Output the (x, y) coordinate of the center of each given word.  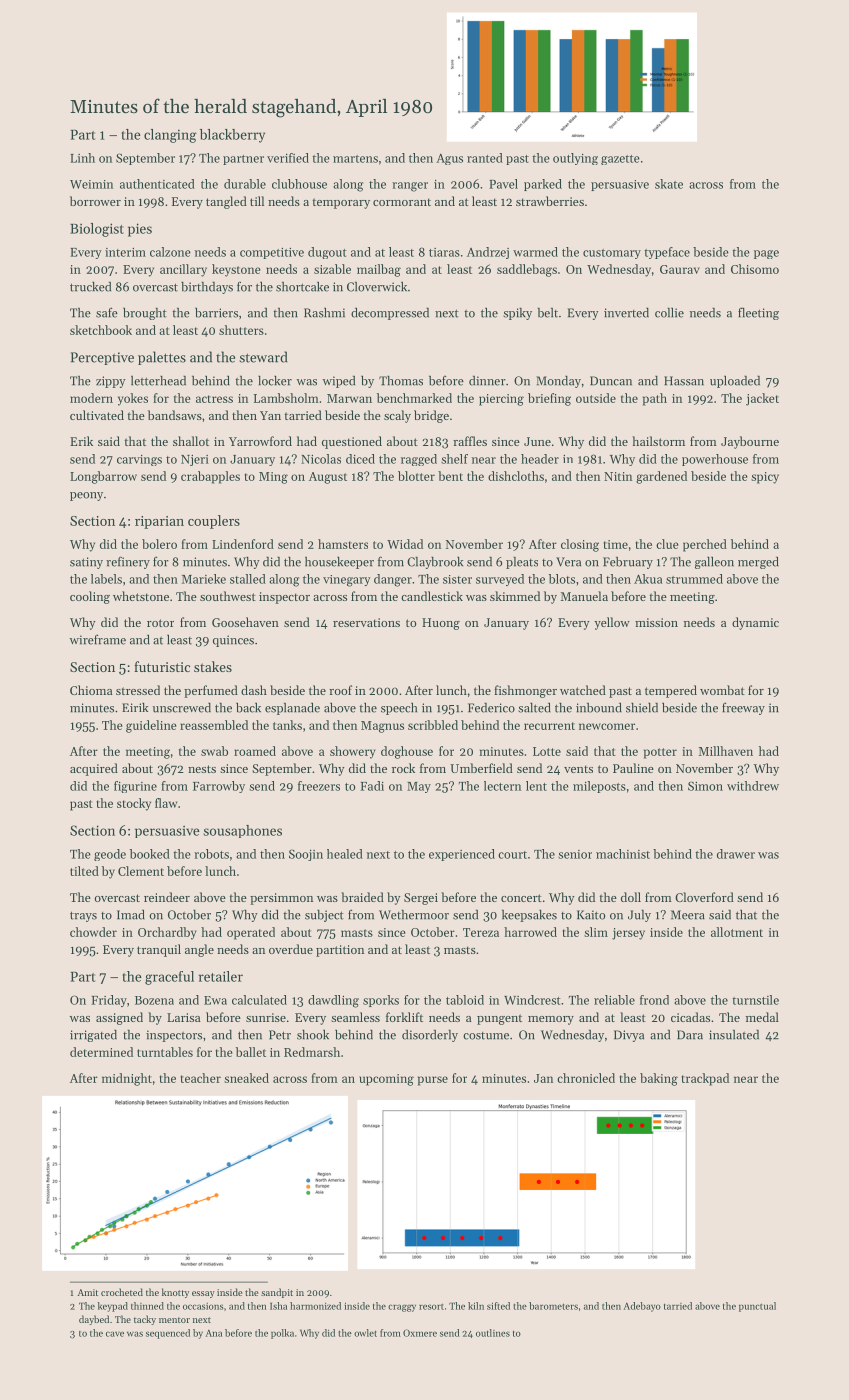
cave (115, 1334)
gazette (620, 160)
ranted (485, 158)
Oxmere (420, 1333)
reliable (614, 1000)
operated (251, 933)
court (512, 855)
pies (140, 230)
